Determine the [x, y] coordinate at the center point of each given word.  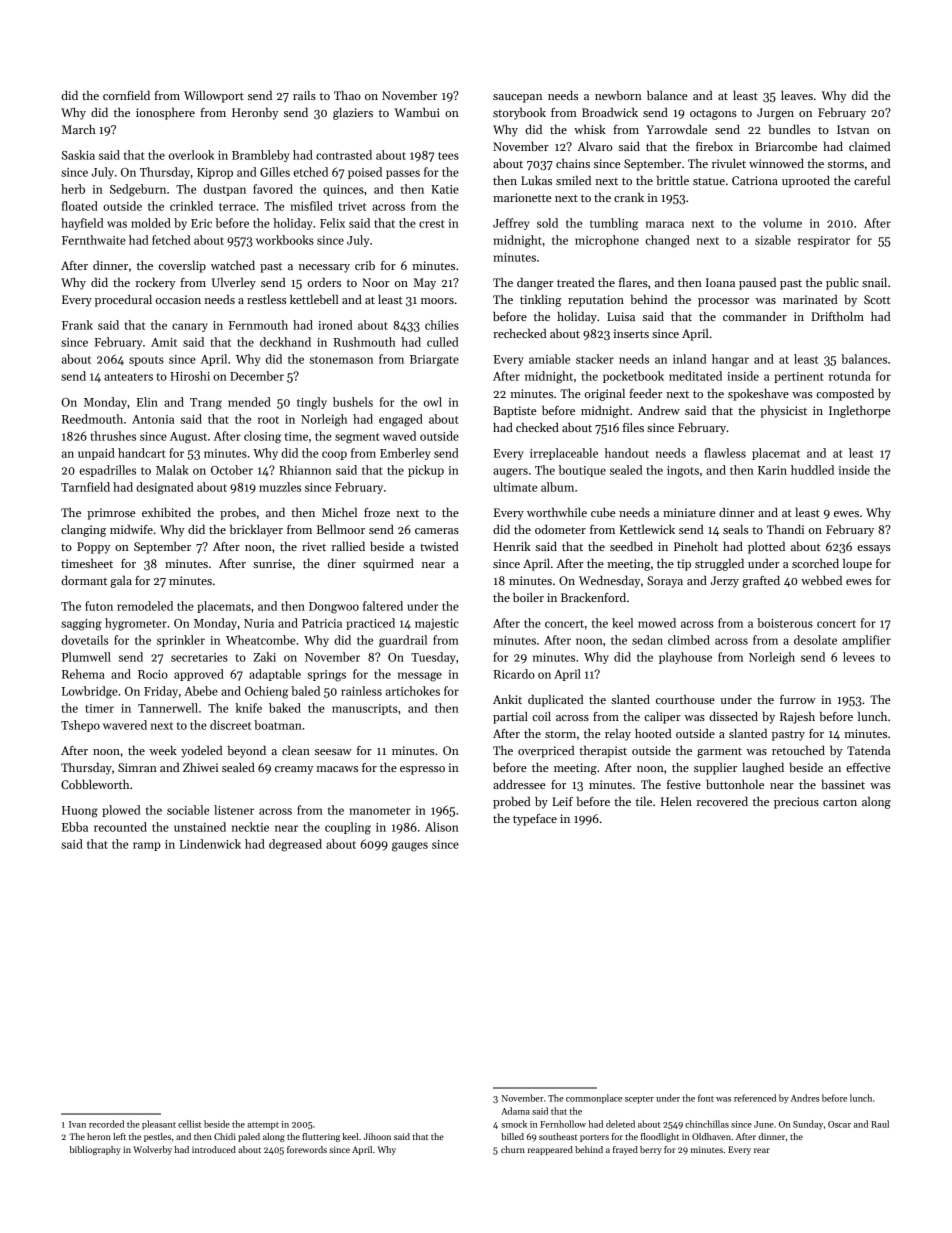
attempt [263, 1126]
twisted [439, 546]
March [79, 129]
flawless [725, 453]
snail [874, 282]
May [424, 284]
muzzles [280, 487]
